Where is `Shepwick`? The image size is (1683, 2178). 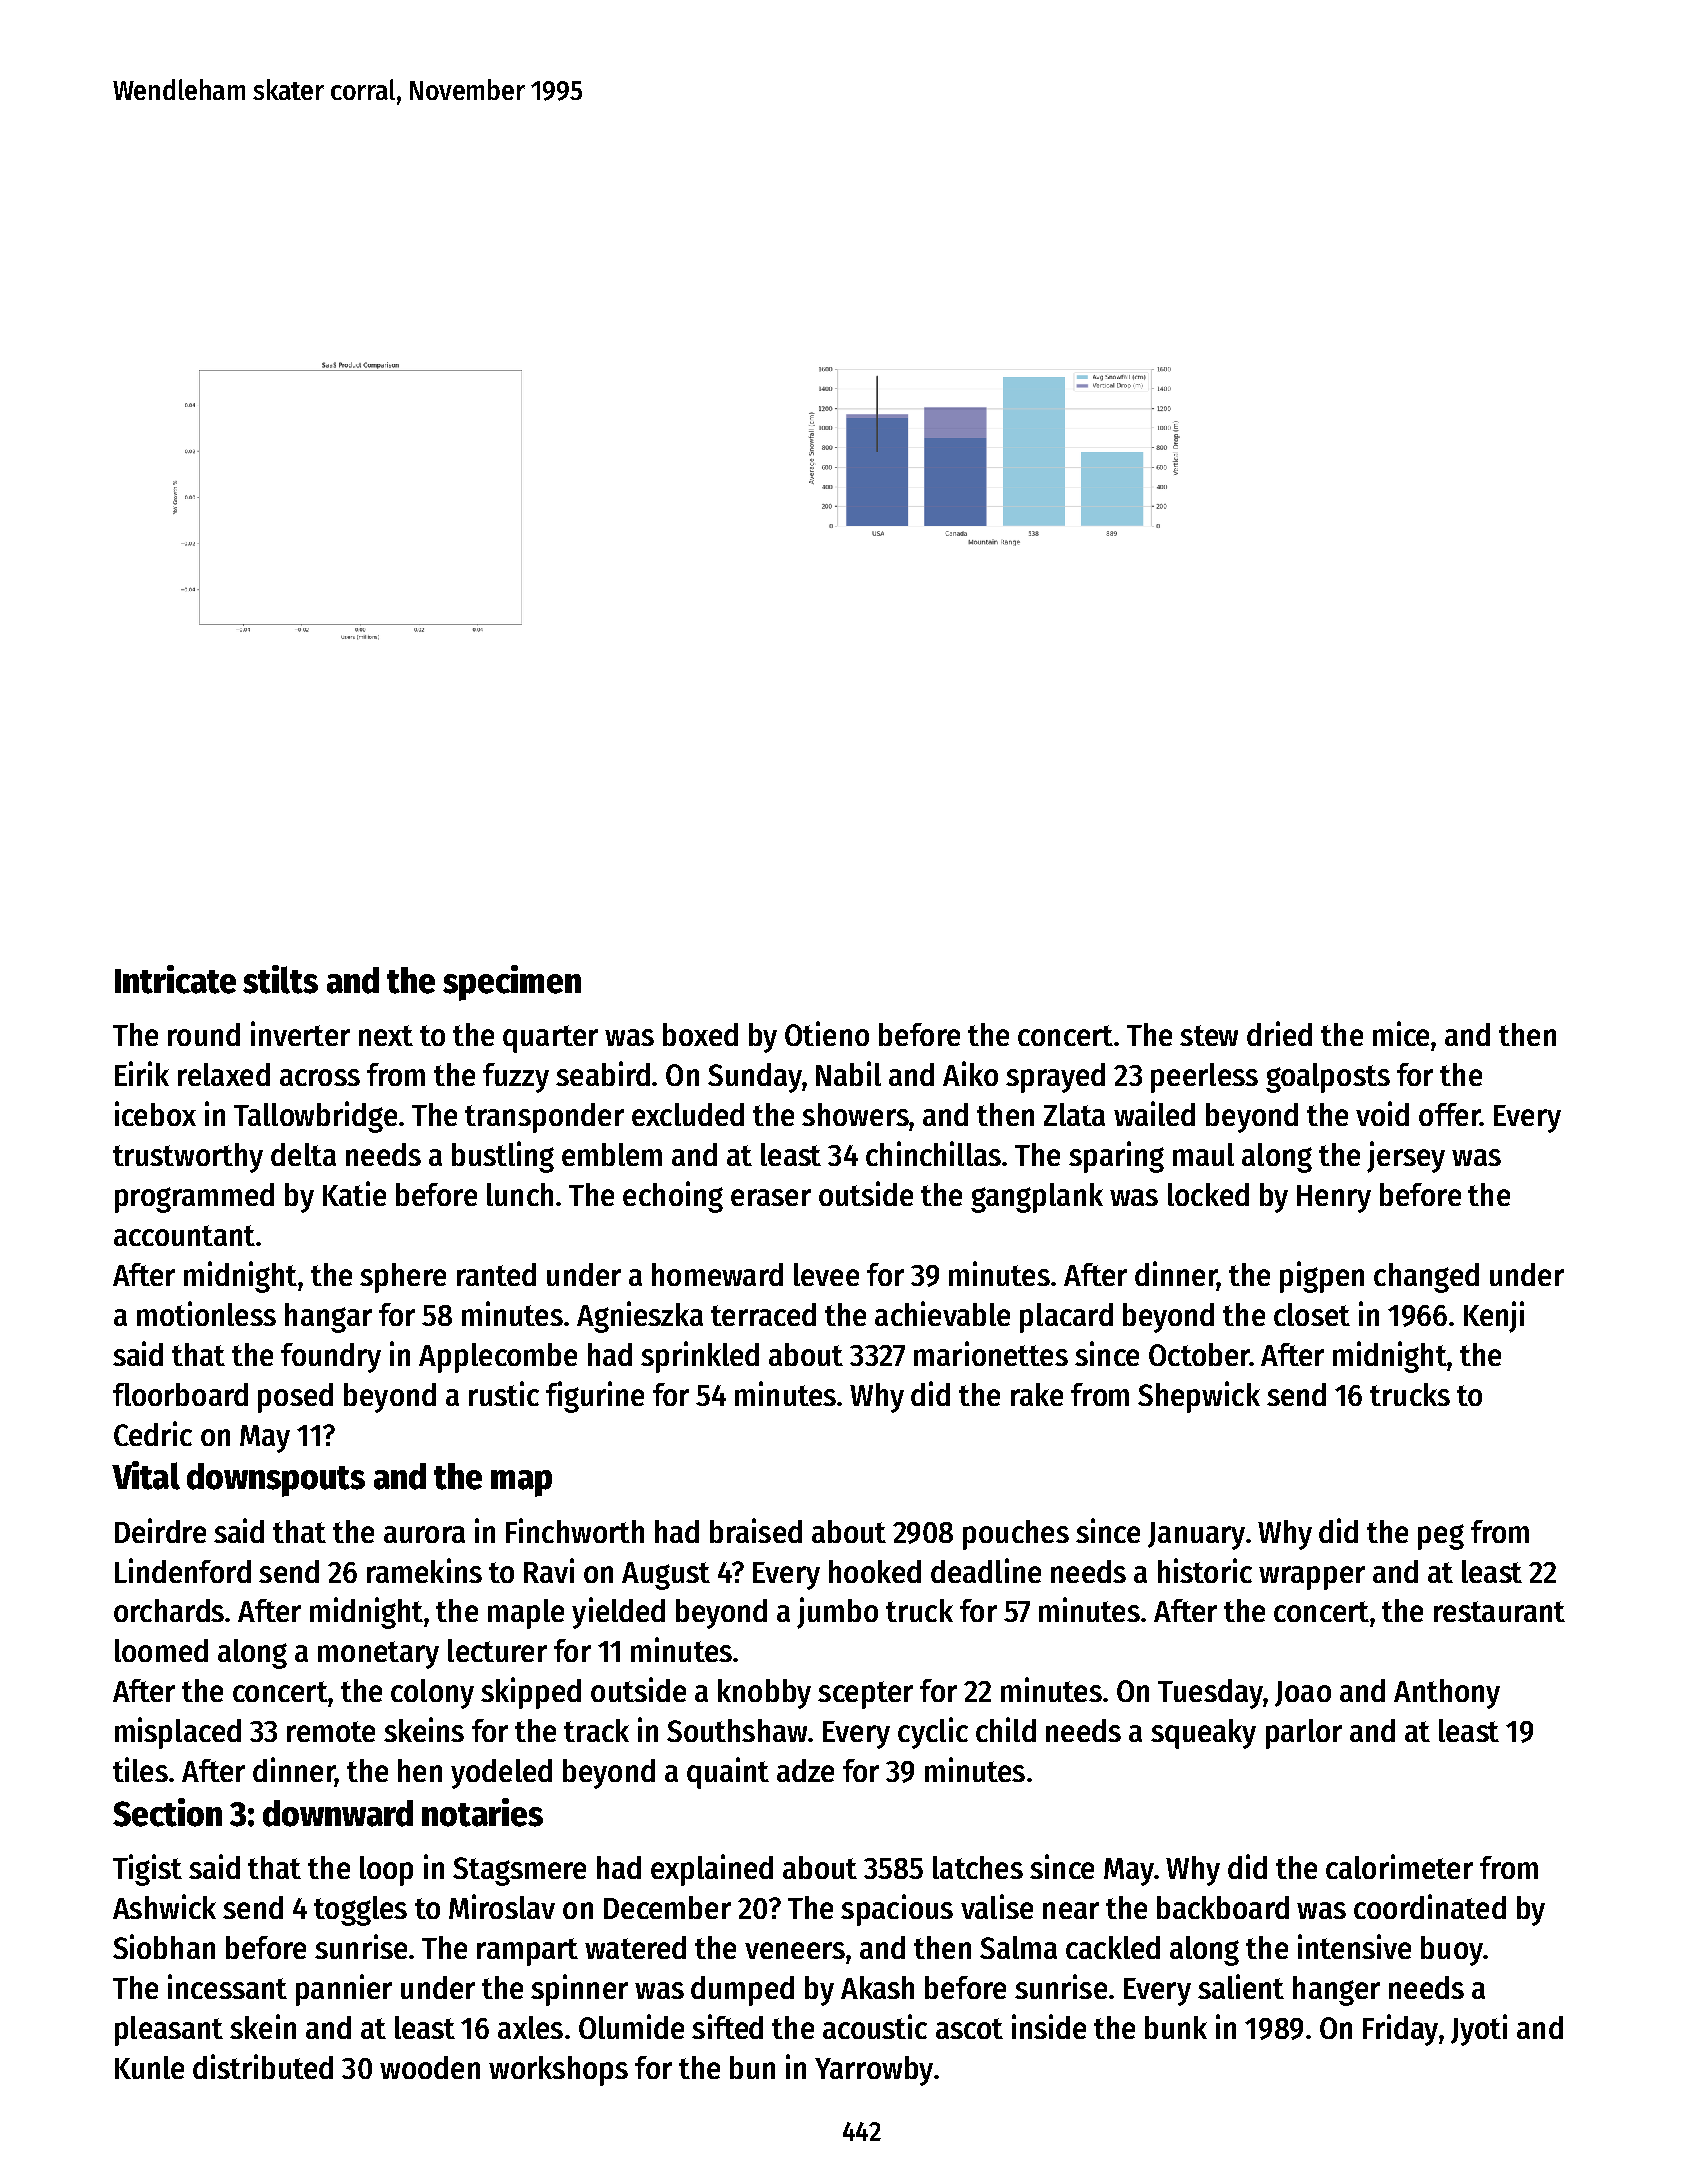
Shepwick is located at coordinates (1199, 1397).
